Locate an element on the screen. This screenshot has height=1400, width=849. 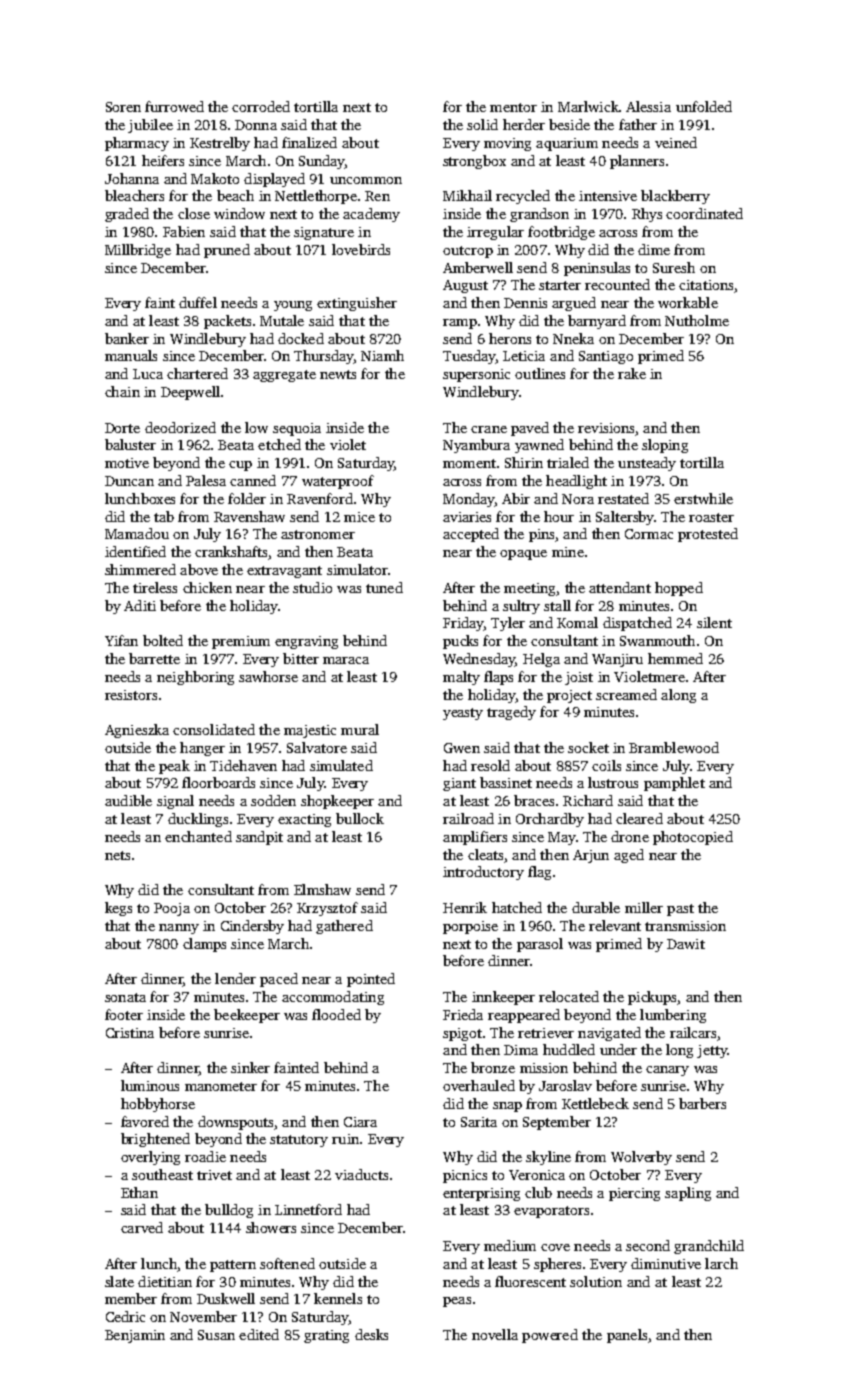
Dawit is located at coordinates (686, 944).
